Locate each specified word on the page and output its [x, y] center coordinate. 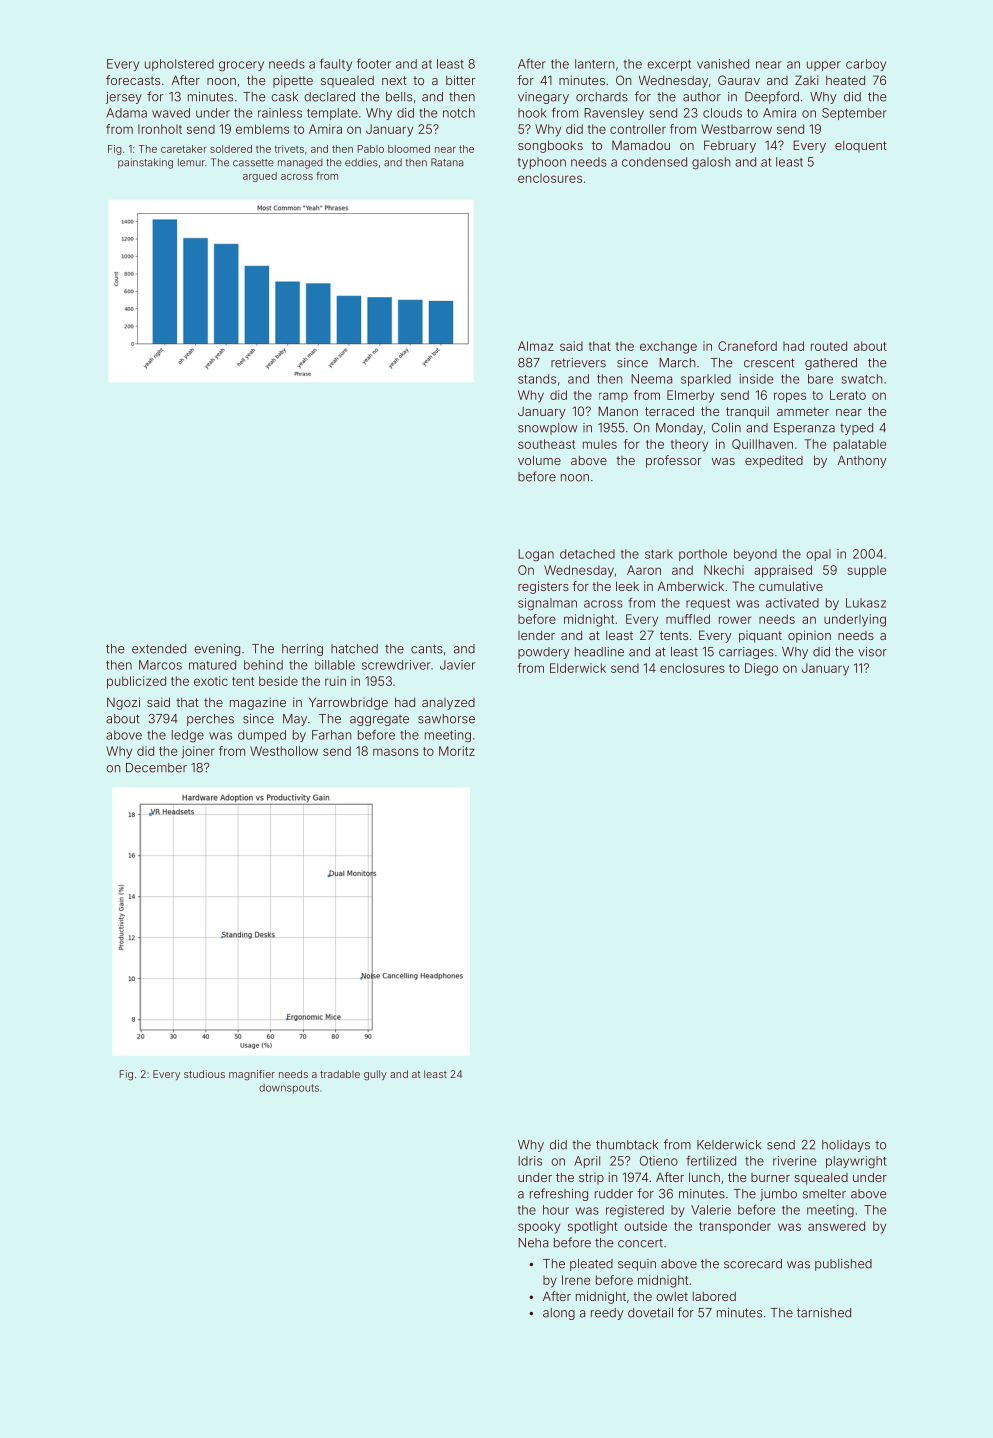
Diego [761, 669]
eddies [361, 162]
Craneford [747, 346]
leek [627, 586]
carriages [746, 653]
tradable [340, 1074]
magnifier [252, 1075]
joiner [198, 752]
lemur [191, 162]
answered [836, 1226]
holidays [846, 1146]
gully [375, 1075]
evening [217, 650]
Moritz [457, 751]
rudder [614, 1194]
